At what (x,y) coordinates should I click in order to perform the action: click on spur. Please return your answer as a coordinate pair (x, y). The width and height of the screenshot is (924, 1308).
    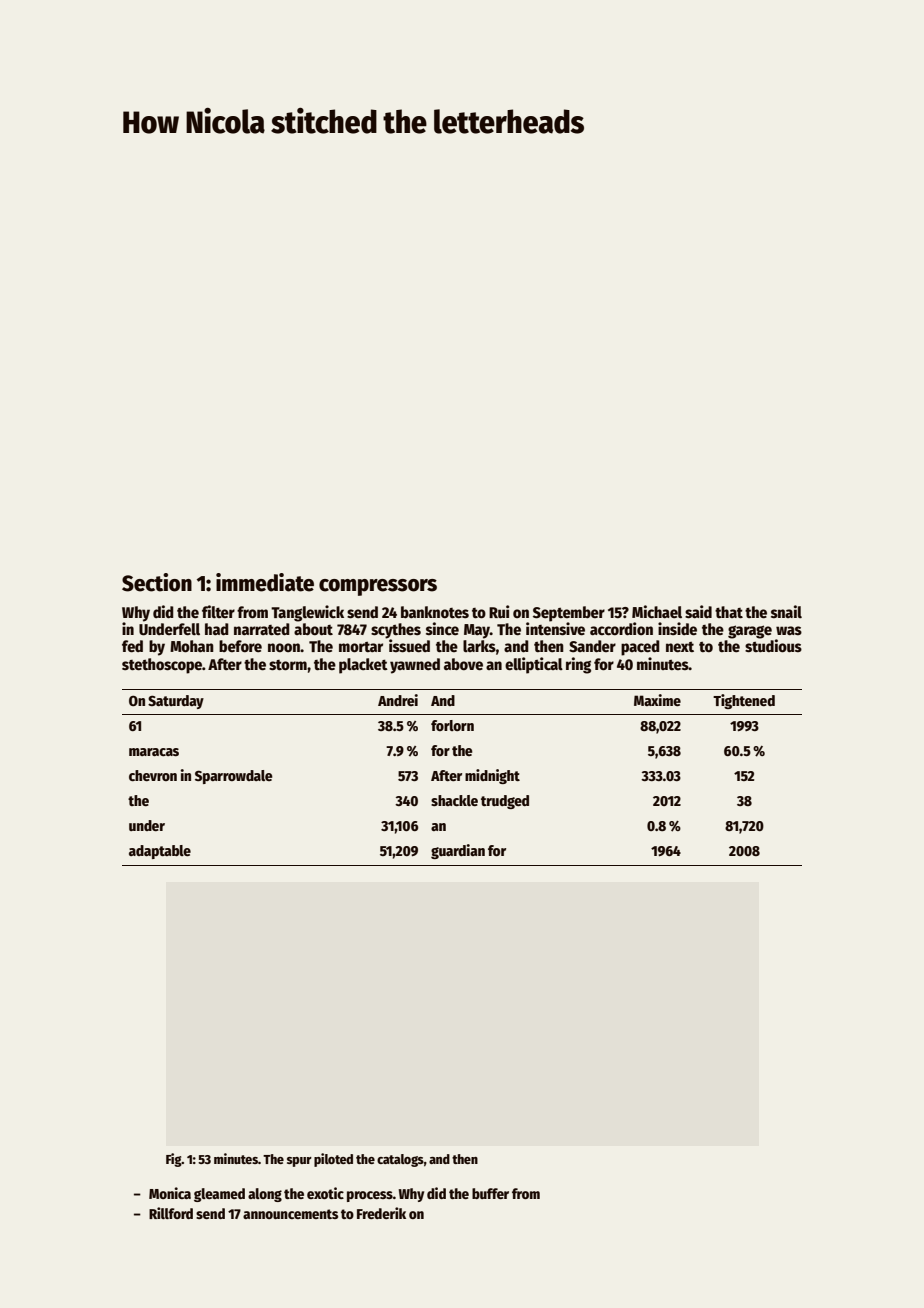
    Looking at the image, I should click on (299, 1162).
